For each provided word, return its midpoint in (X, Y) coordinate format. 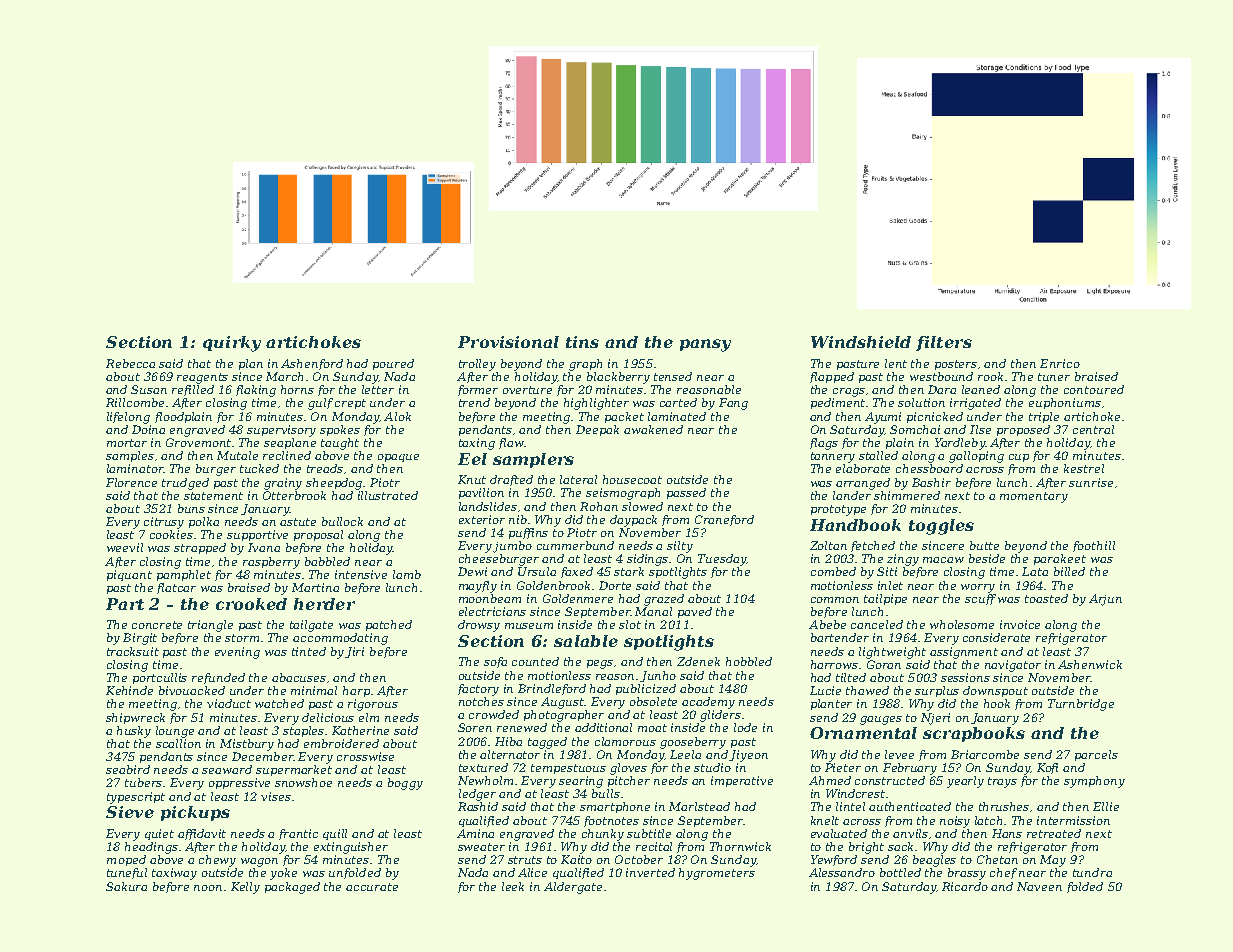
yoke (283, 874)
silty (680, 547)
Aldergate (573, 888)
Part (125, 604)
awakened (653, 429)
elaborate (863, 468)
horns (297, 389)
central (1093, 429)
